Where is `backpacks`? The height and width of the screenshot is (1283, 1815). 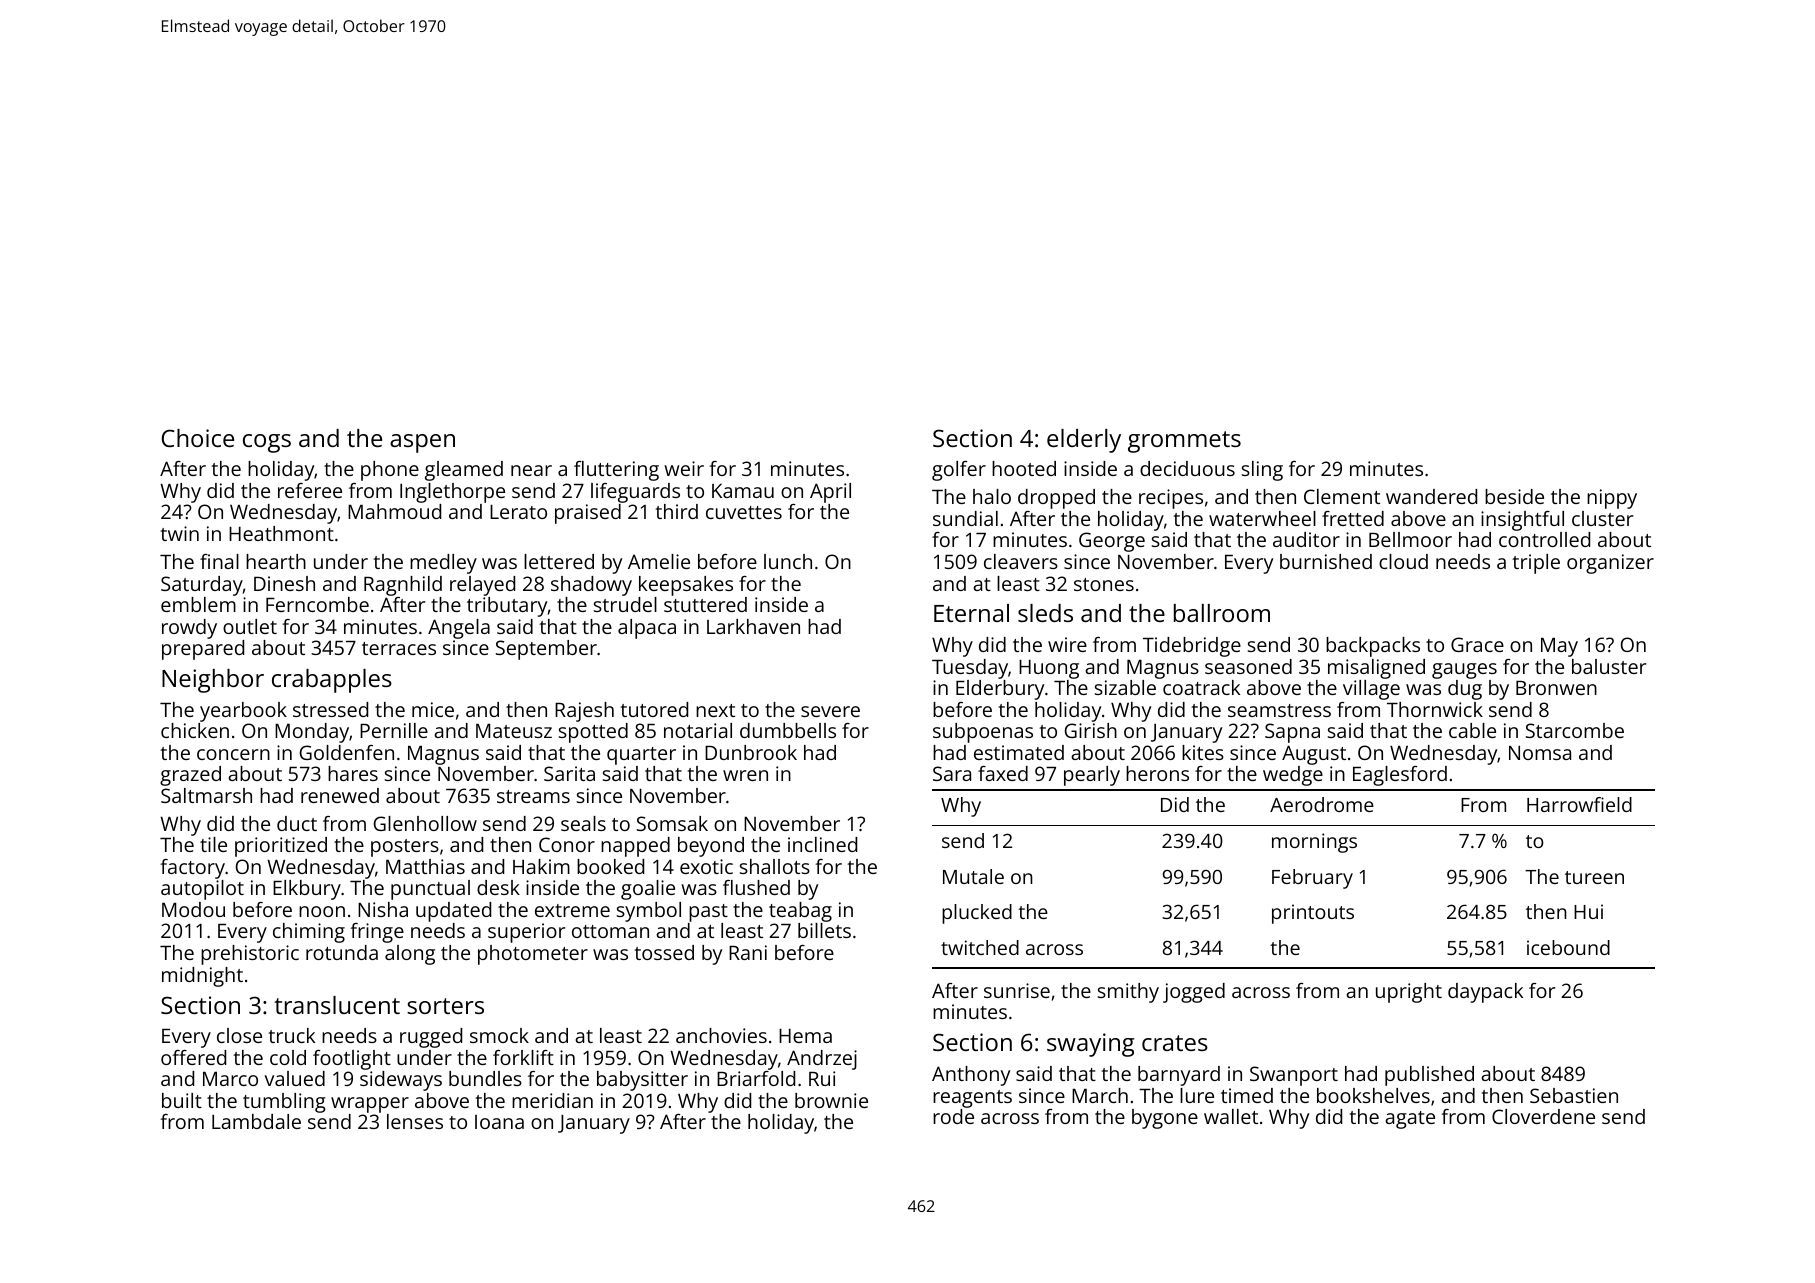
backpacks is located at coordinates (1373, 647).
